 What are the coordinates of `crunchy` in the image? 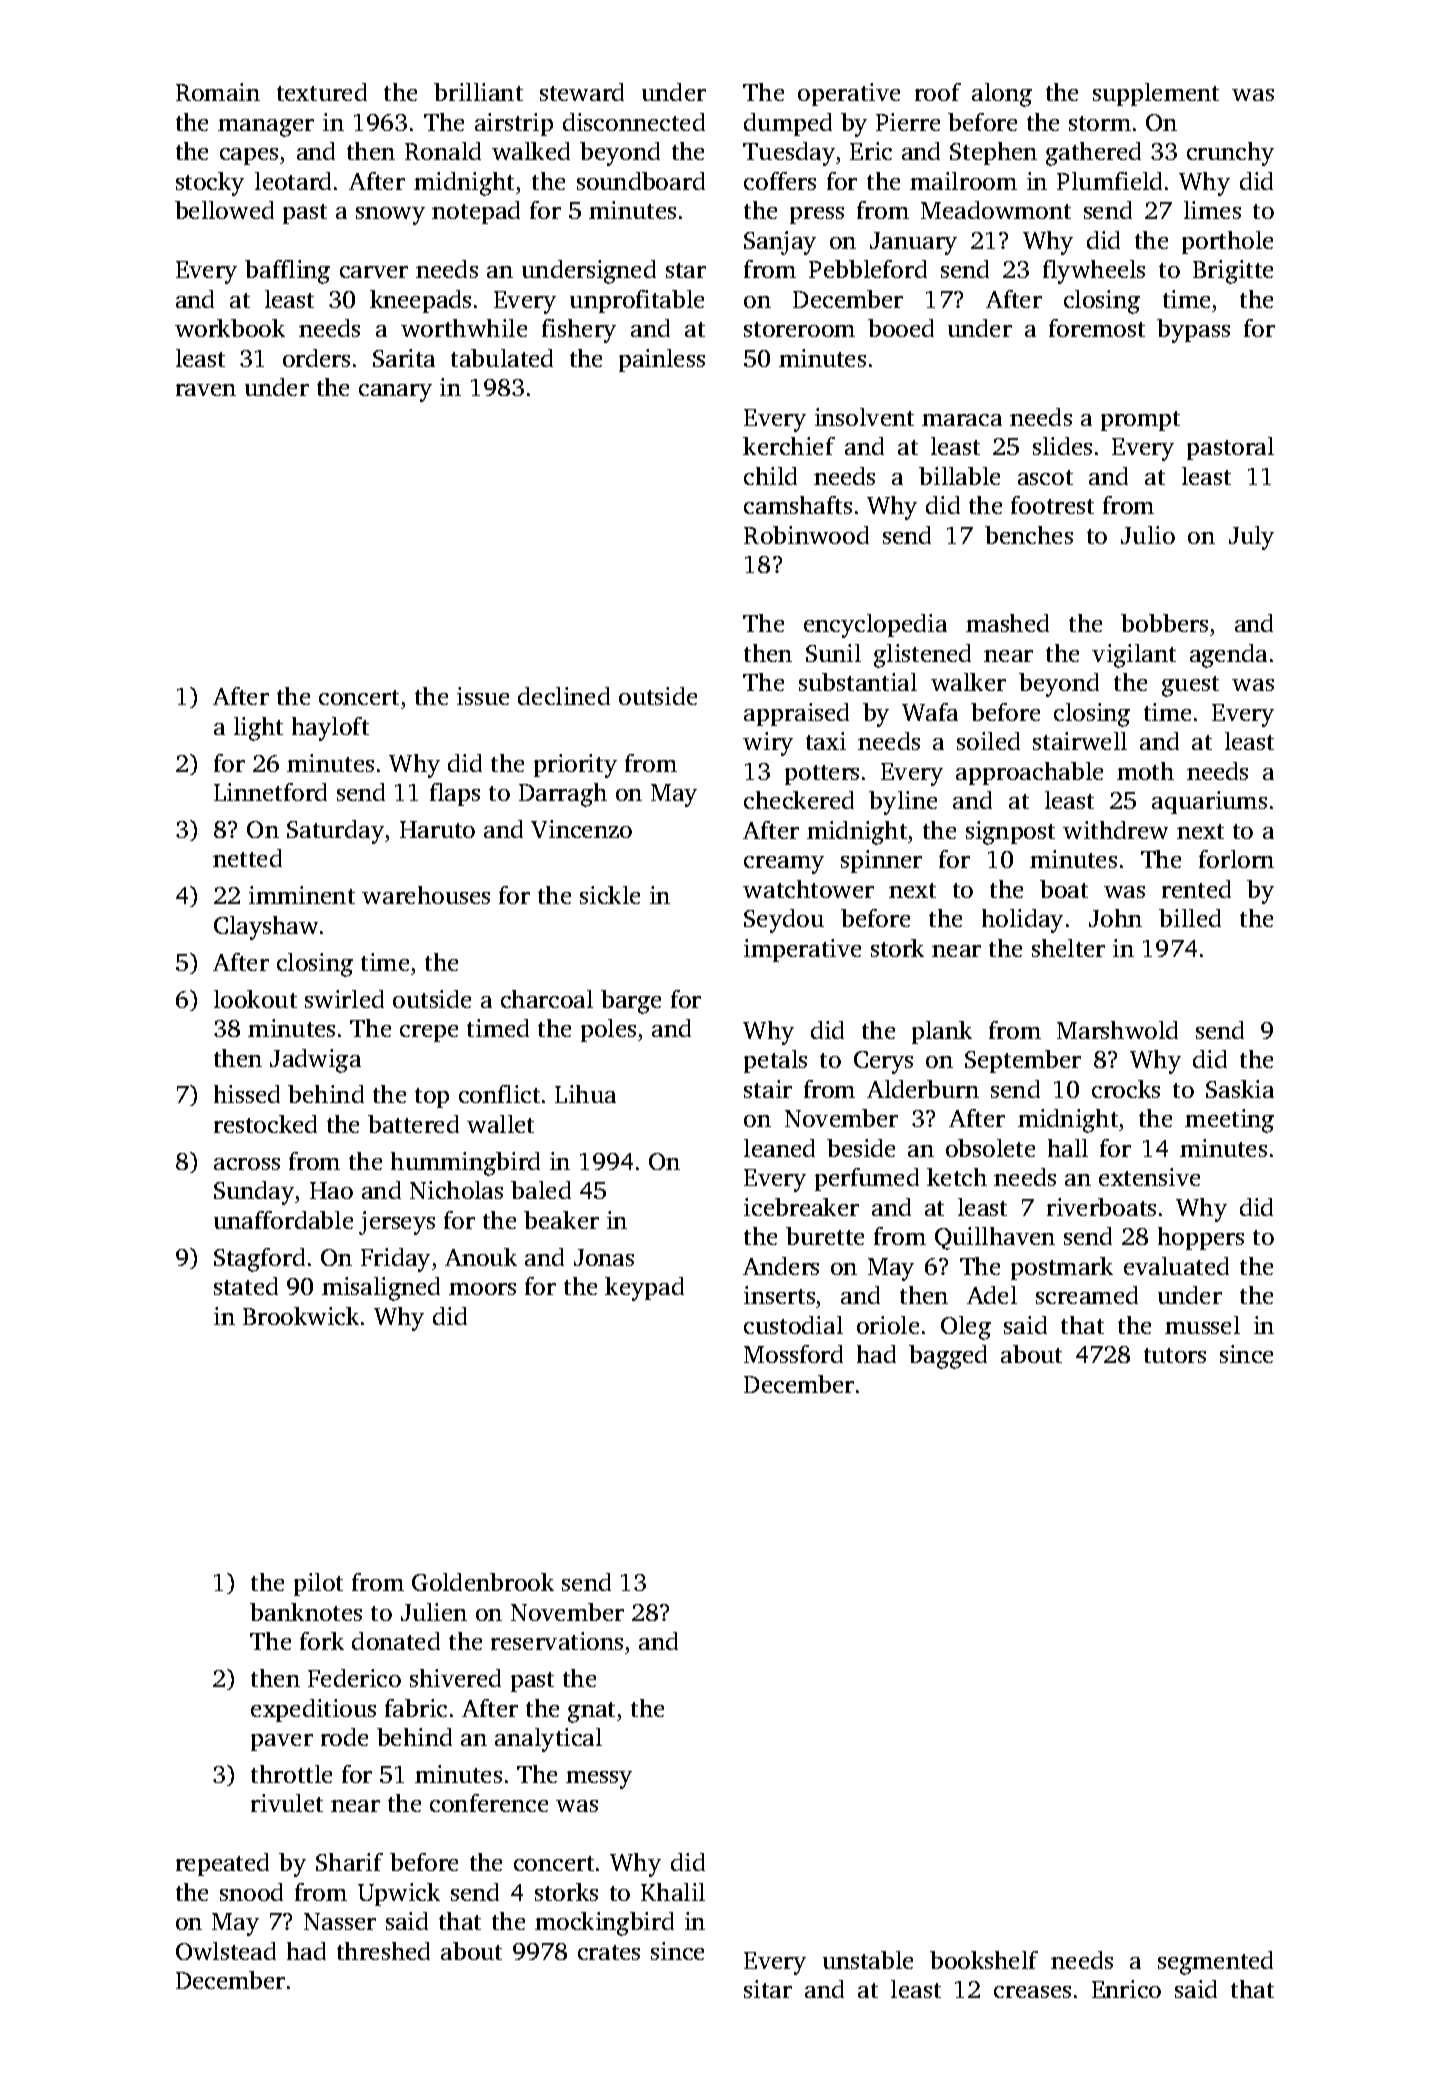 It's located at (1230, 154).
